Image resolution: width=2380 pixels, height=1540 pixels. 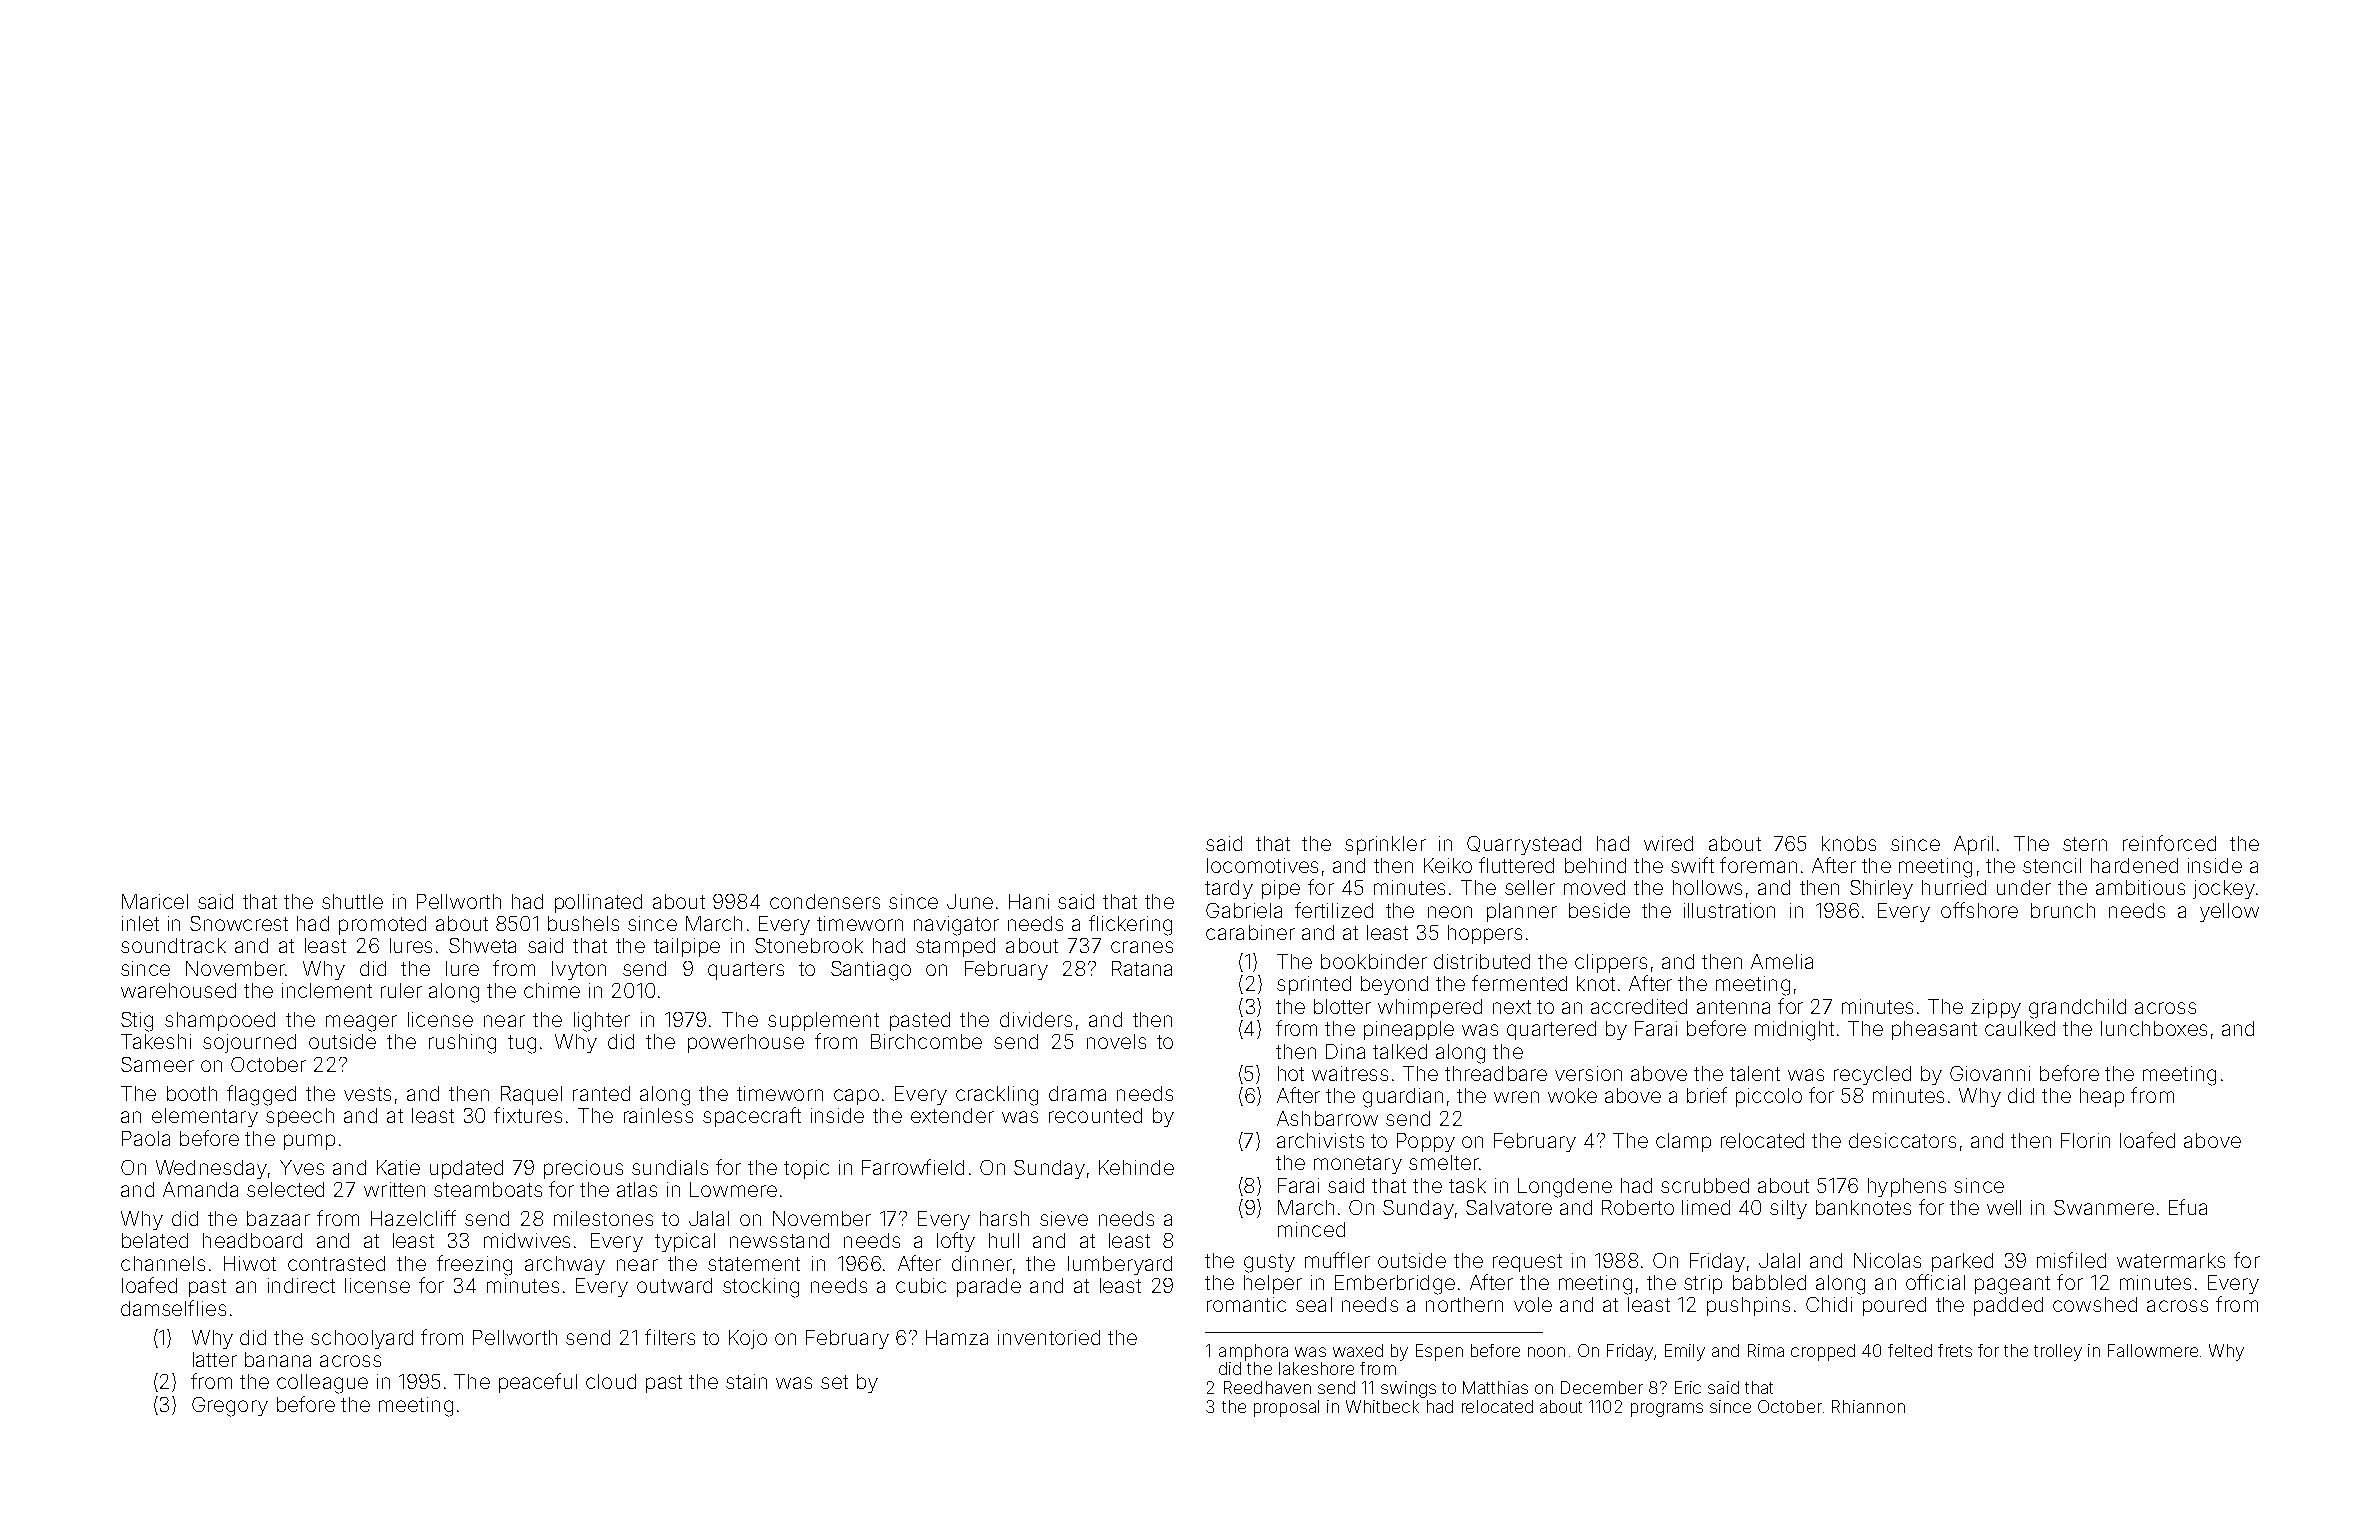 What do you see at coordinates (230, 1407) in the screenshot?
I see `Gregory` at bounding box center [230, 1407].
